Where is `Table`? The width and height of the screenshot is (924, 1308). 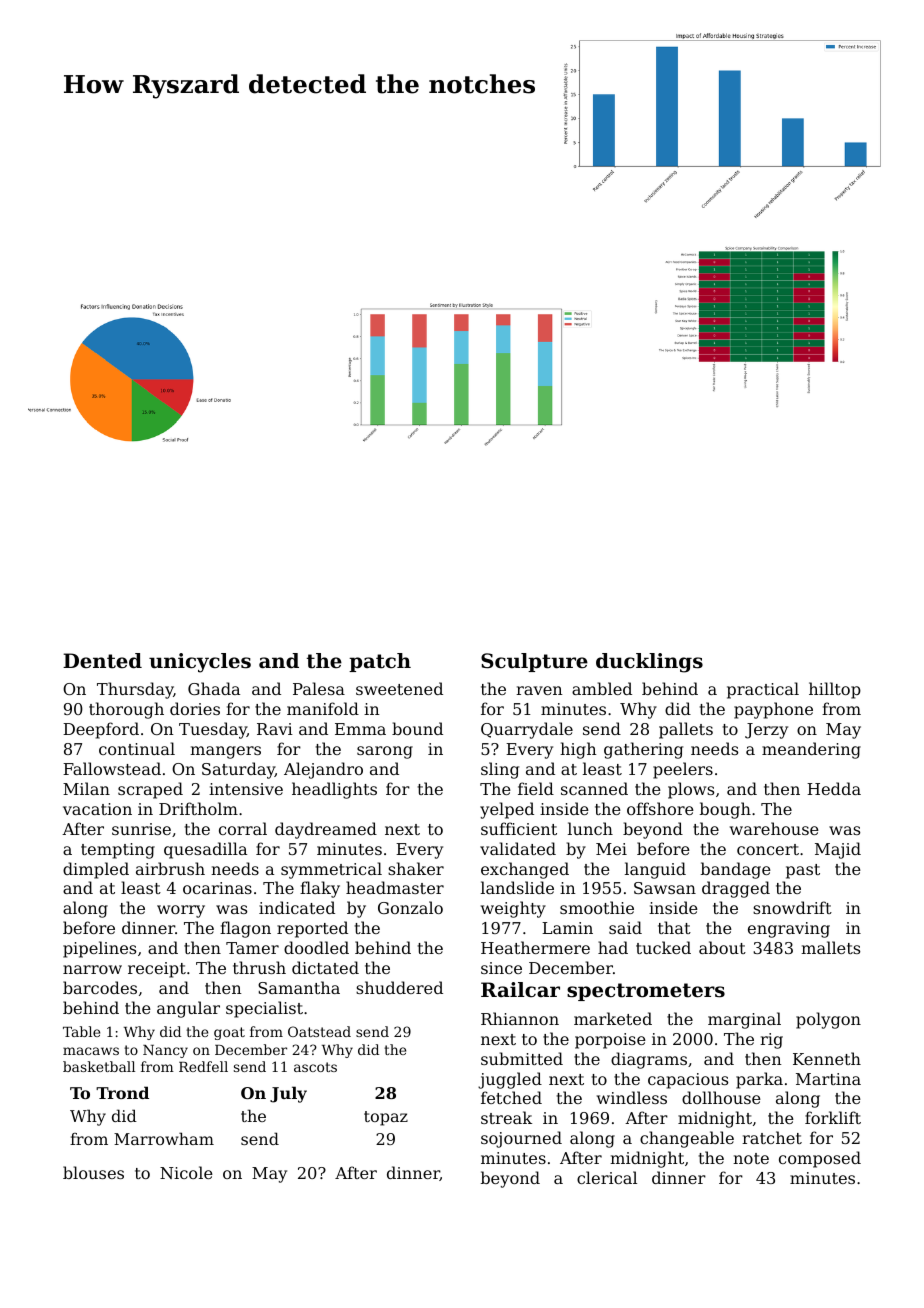
Table is located at coordinates (81, 1031).
